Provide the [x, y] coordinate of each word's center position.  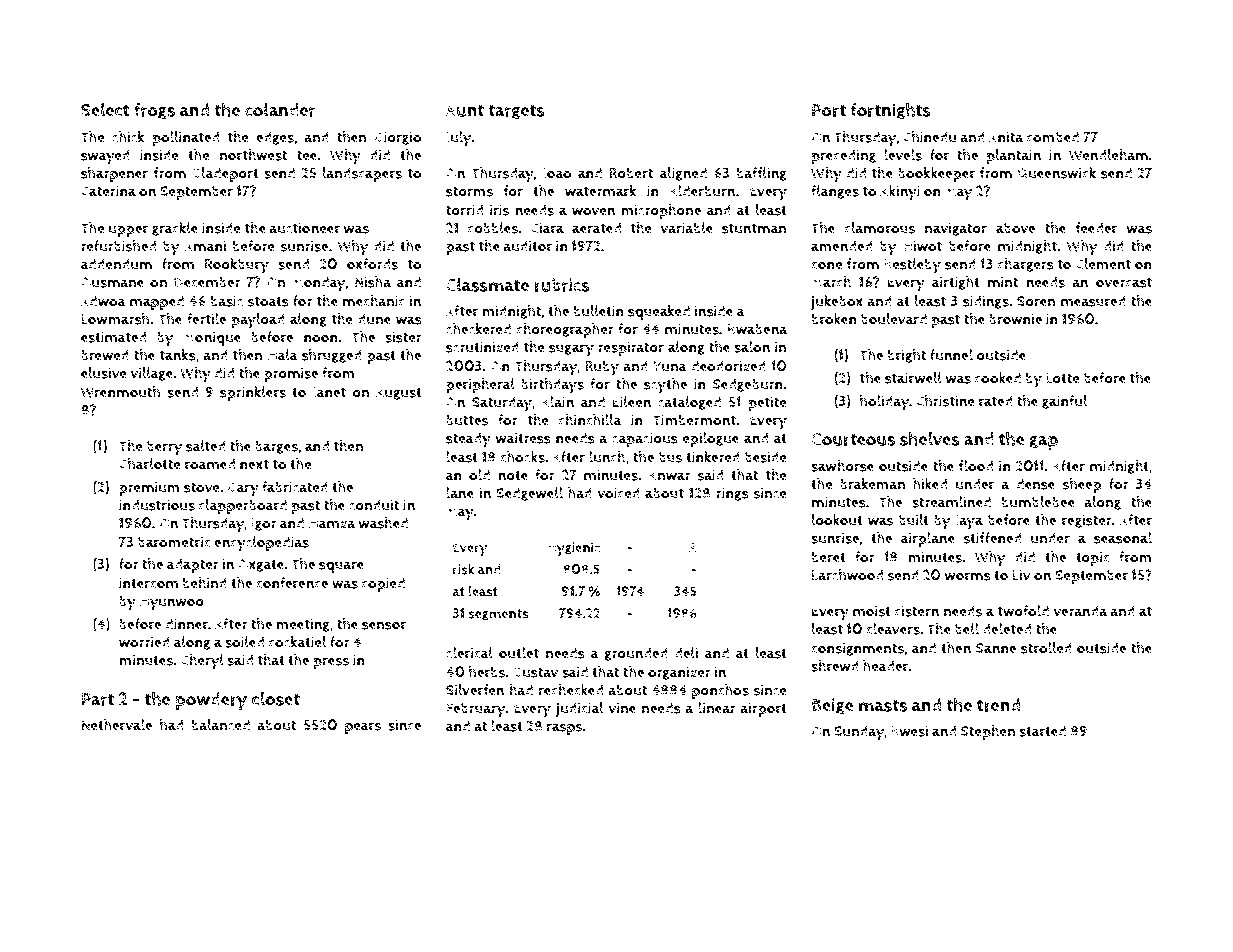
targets [516, 112]
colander [280, 110]
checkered [478, 329]
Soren [1036, 301]
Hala [283, 355]
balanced [221, 725]
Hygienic [573, 549]
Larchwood [847, 575]
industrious [157, 505]
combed [1053, 137]
